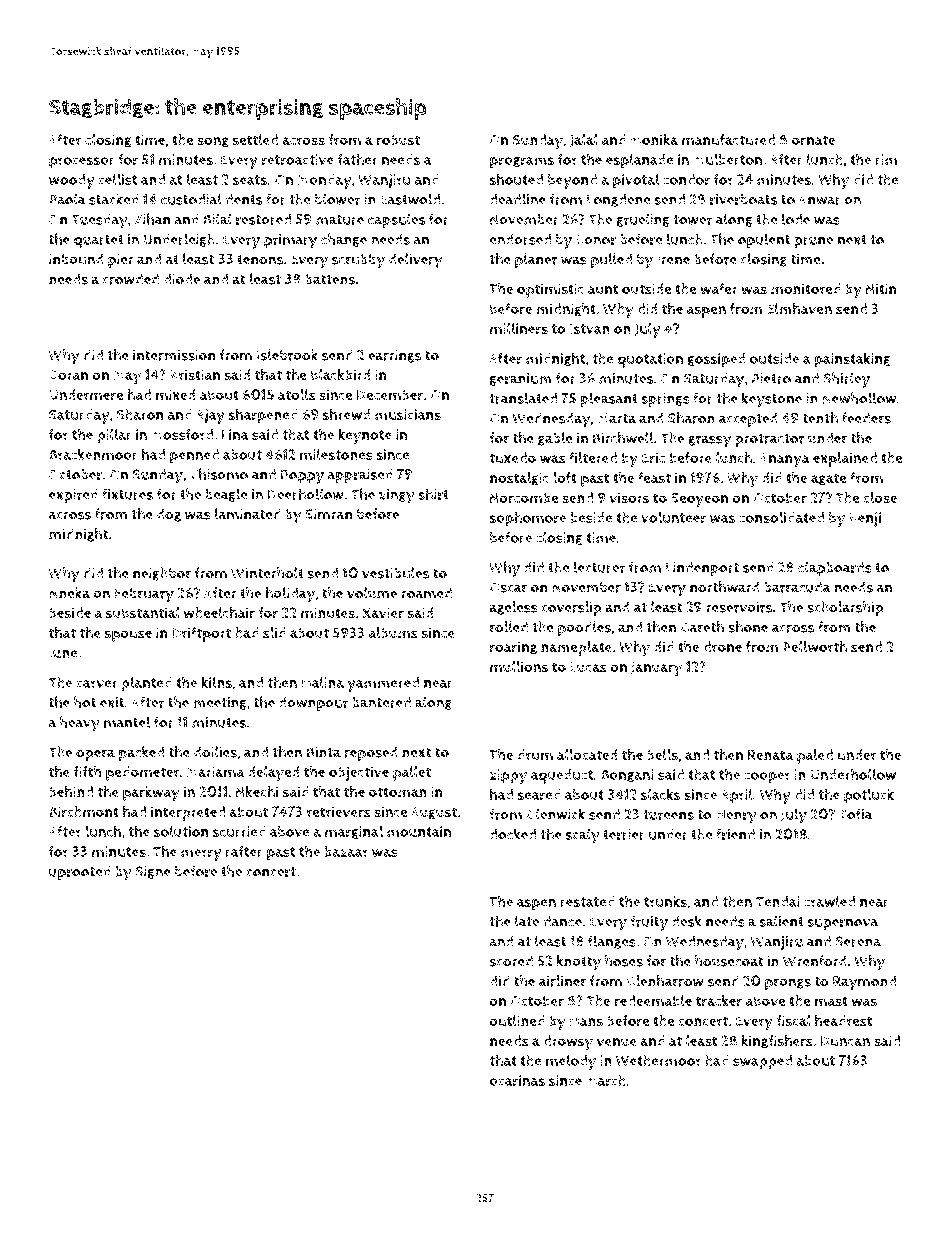 The image size is (952, 1233). Describe the element at coordinates (213, 142) in the image. I see `song` at that location.
